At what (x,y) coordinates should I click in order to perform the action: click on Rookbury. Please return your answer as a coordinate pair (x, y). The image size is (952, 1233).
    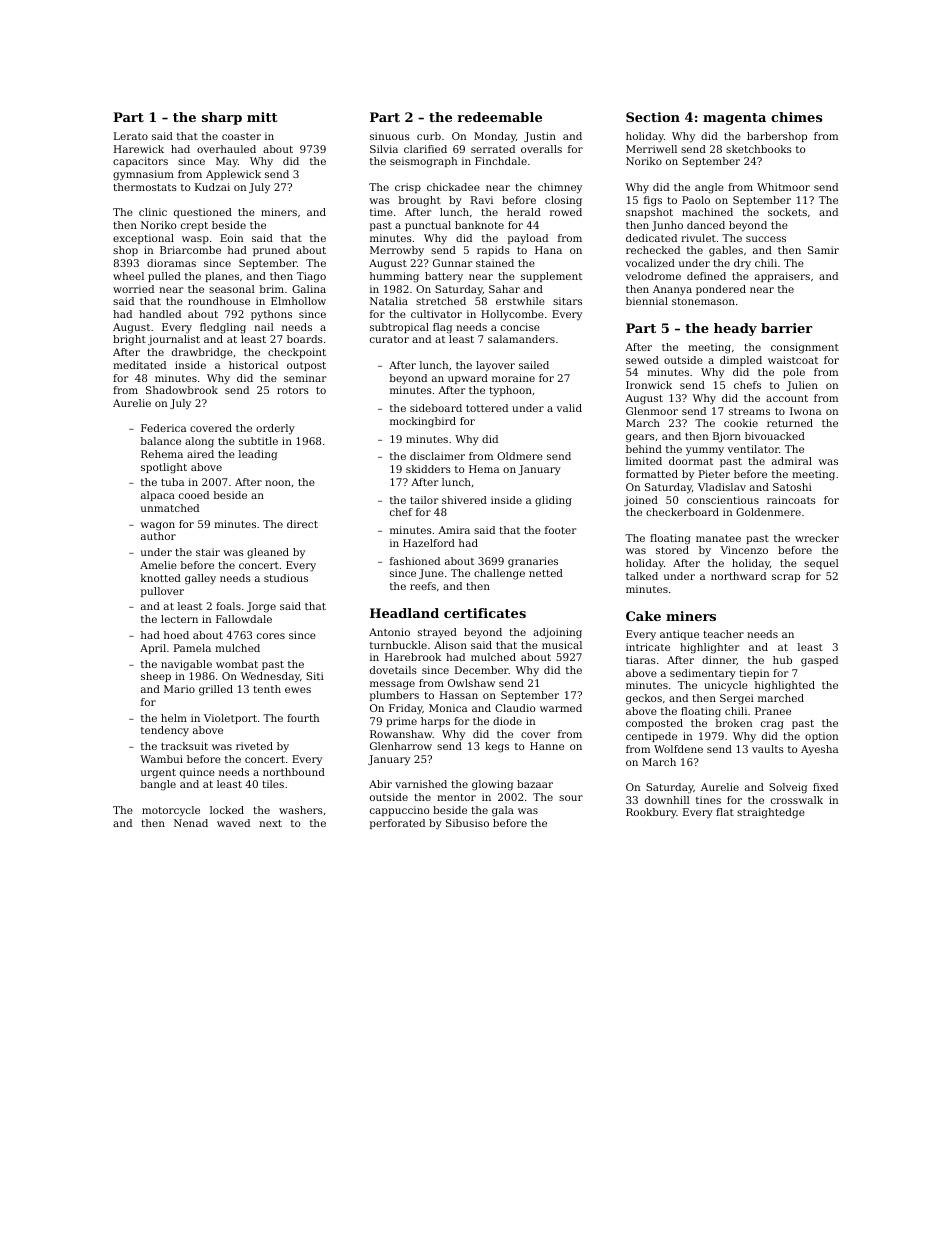
    Looking at the image, I should click on (651, 813).
